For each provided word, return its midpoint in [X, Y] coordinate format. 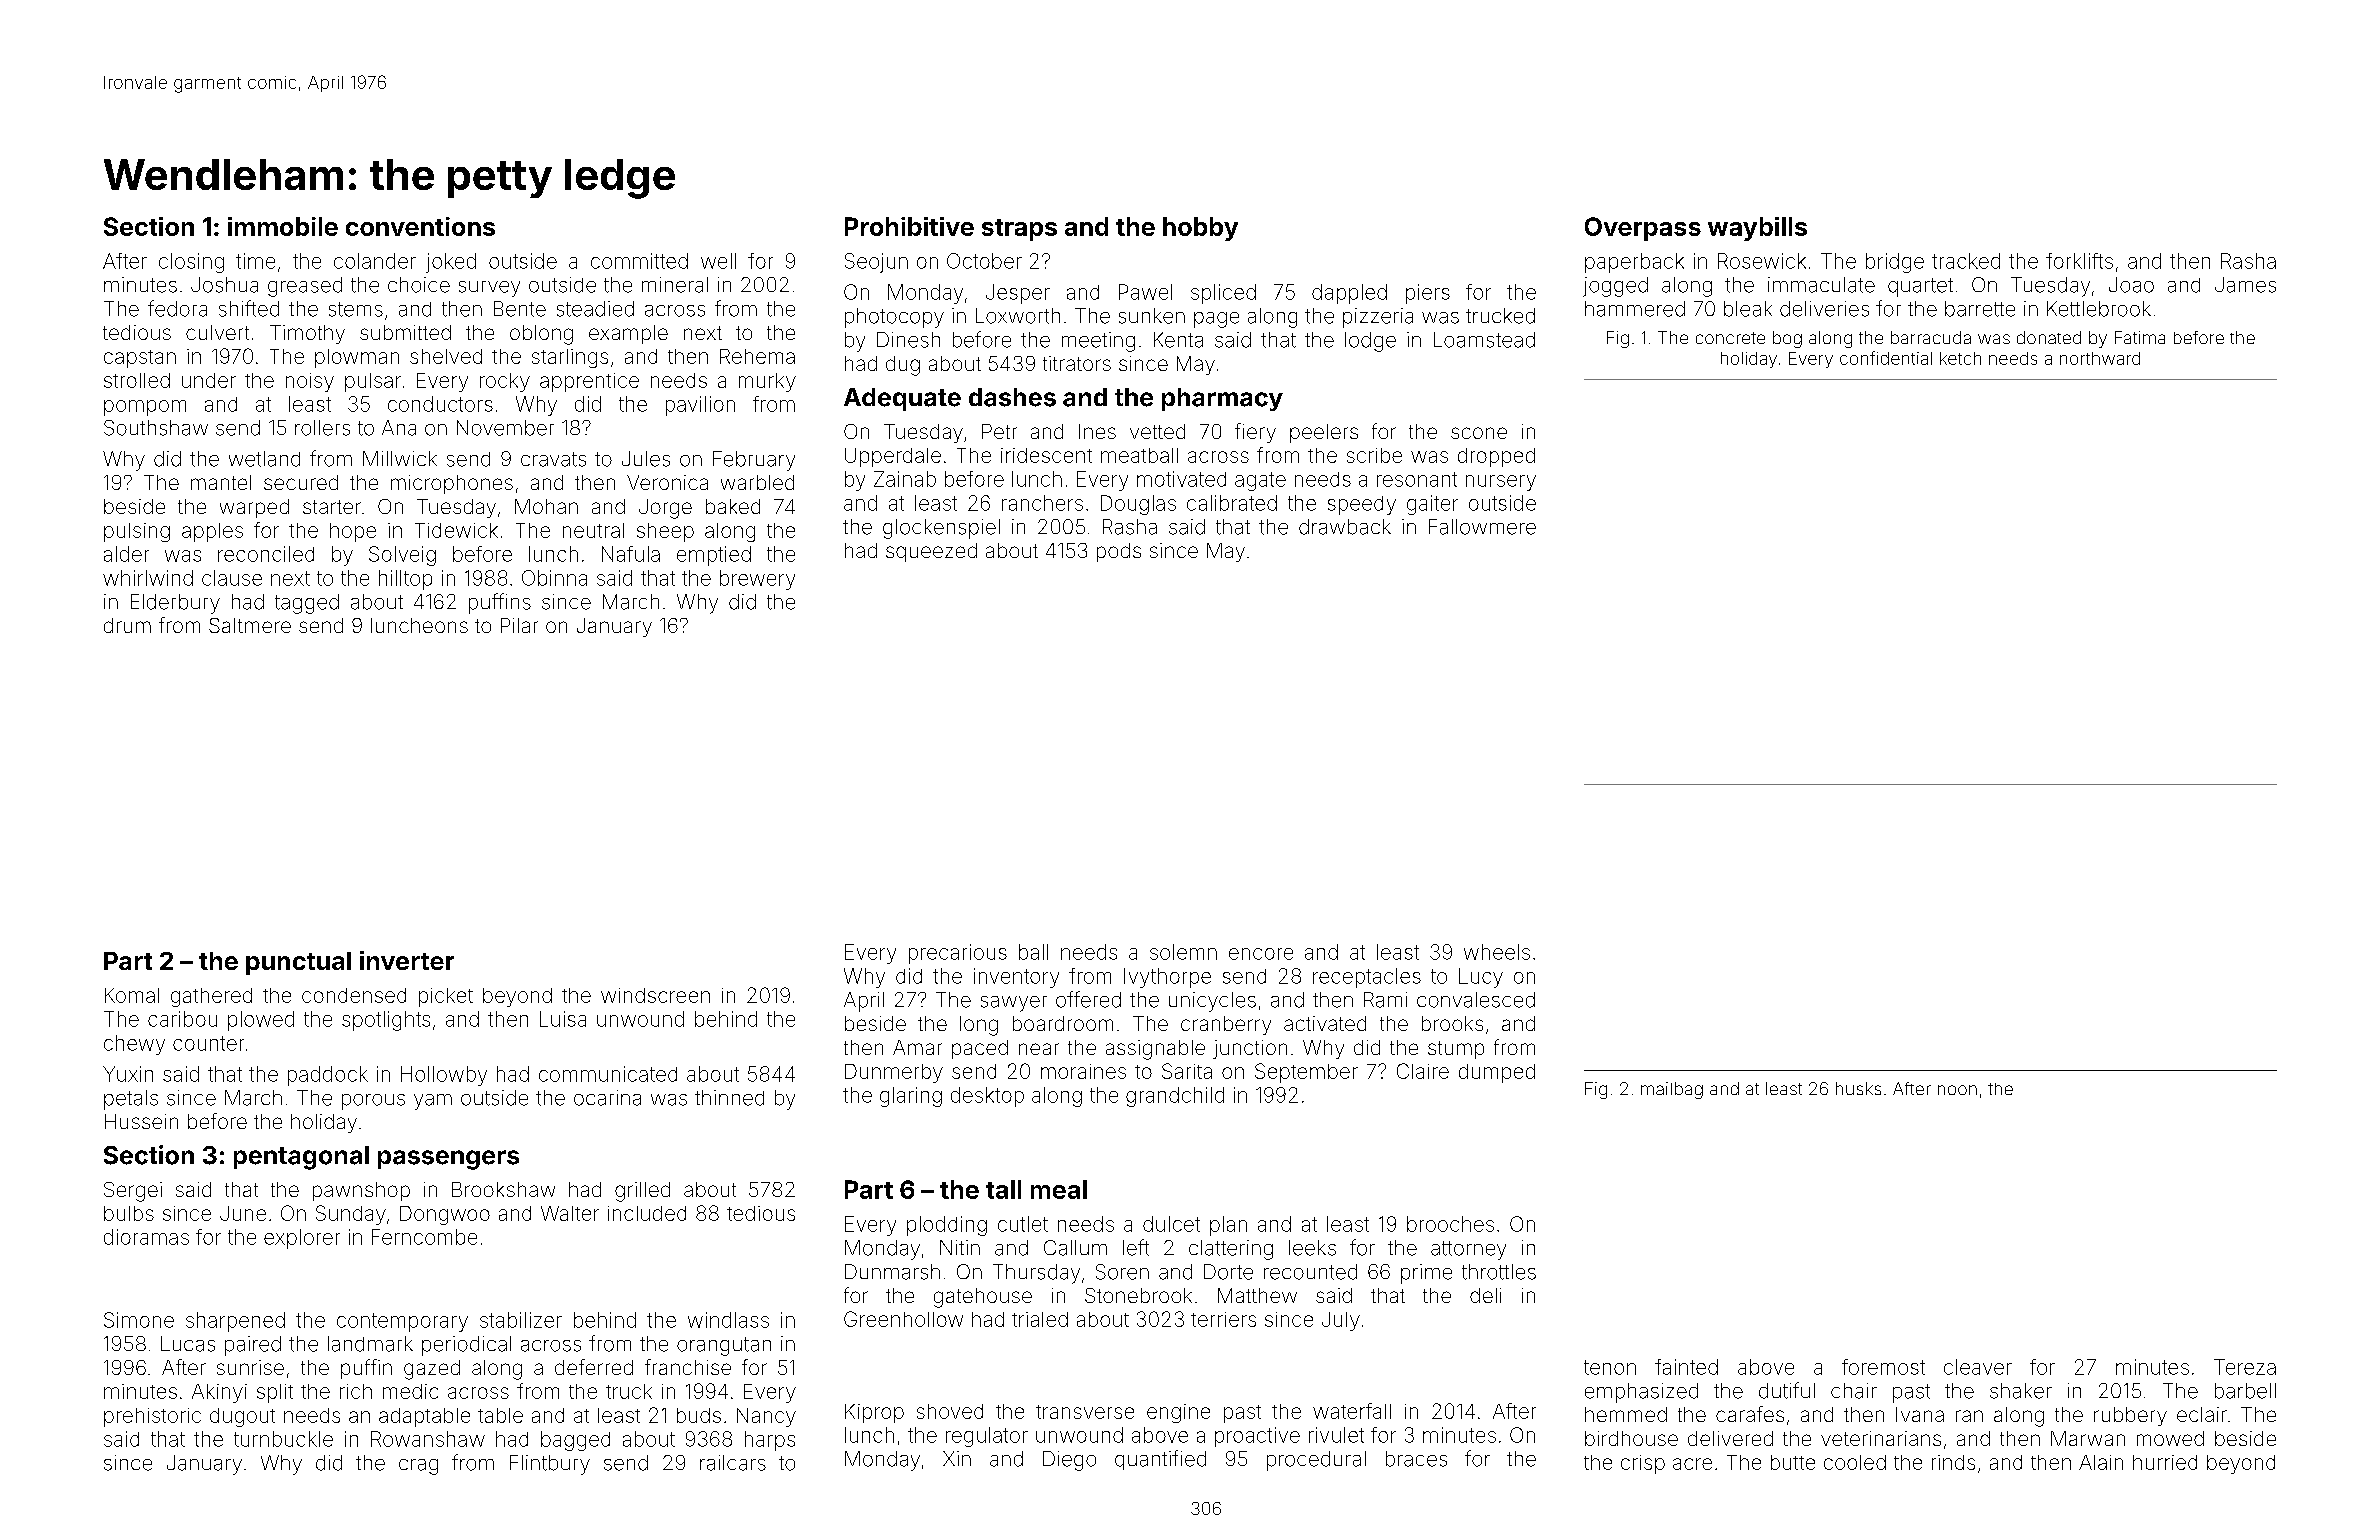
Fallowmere [1482, 527]
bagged [575, 1441]
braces [1416, 1459]
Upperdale [893, 457]
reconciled [266, 554]
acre [1692, 1464]
